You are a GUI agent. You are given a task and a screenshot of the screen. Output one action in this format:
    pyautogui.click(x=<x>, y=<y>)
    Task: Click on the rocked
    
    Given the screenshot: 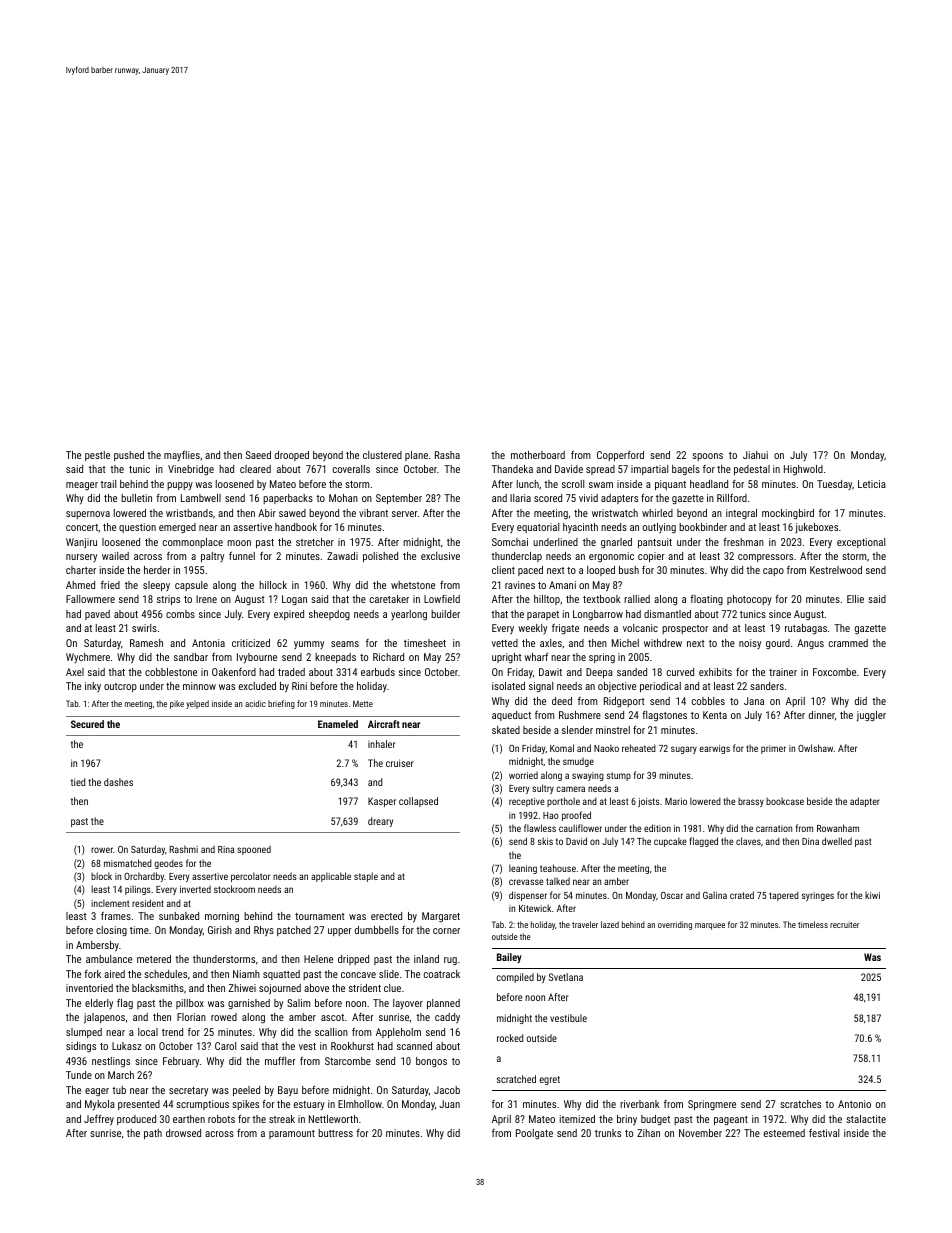 What is the action you would take?
    pyautogui.click(x=510, y=1038)
